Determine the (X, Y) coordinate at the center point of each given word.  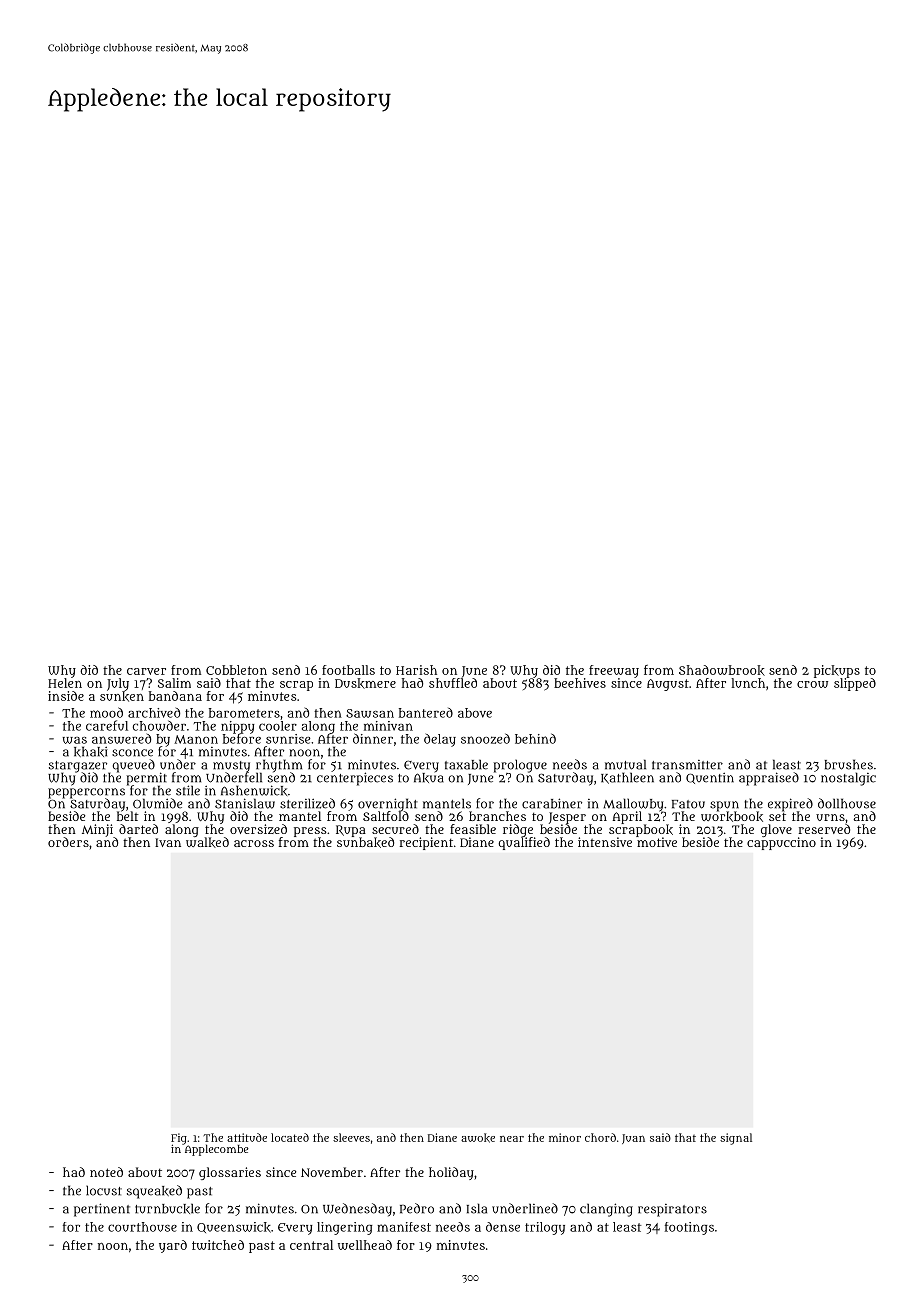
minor (565, 1137)
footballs (348, 670)
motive (657, 842)
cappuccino (781, 843)
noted (106, 1172)
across (254, 843)
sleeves (351, 1137)
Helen (65, 683)
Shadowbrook (722, 670)
